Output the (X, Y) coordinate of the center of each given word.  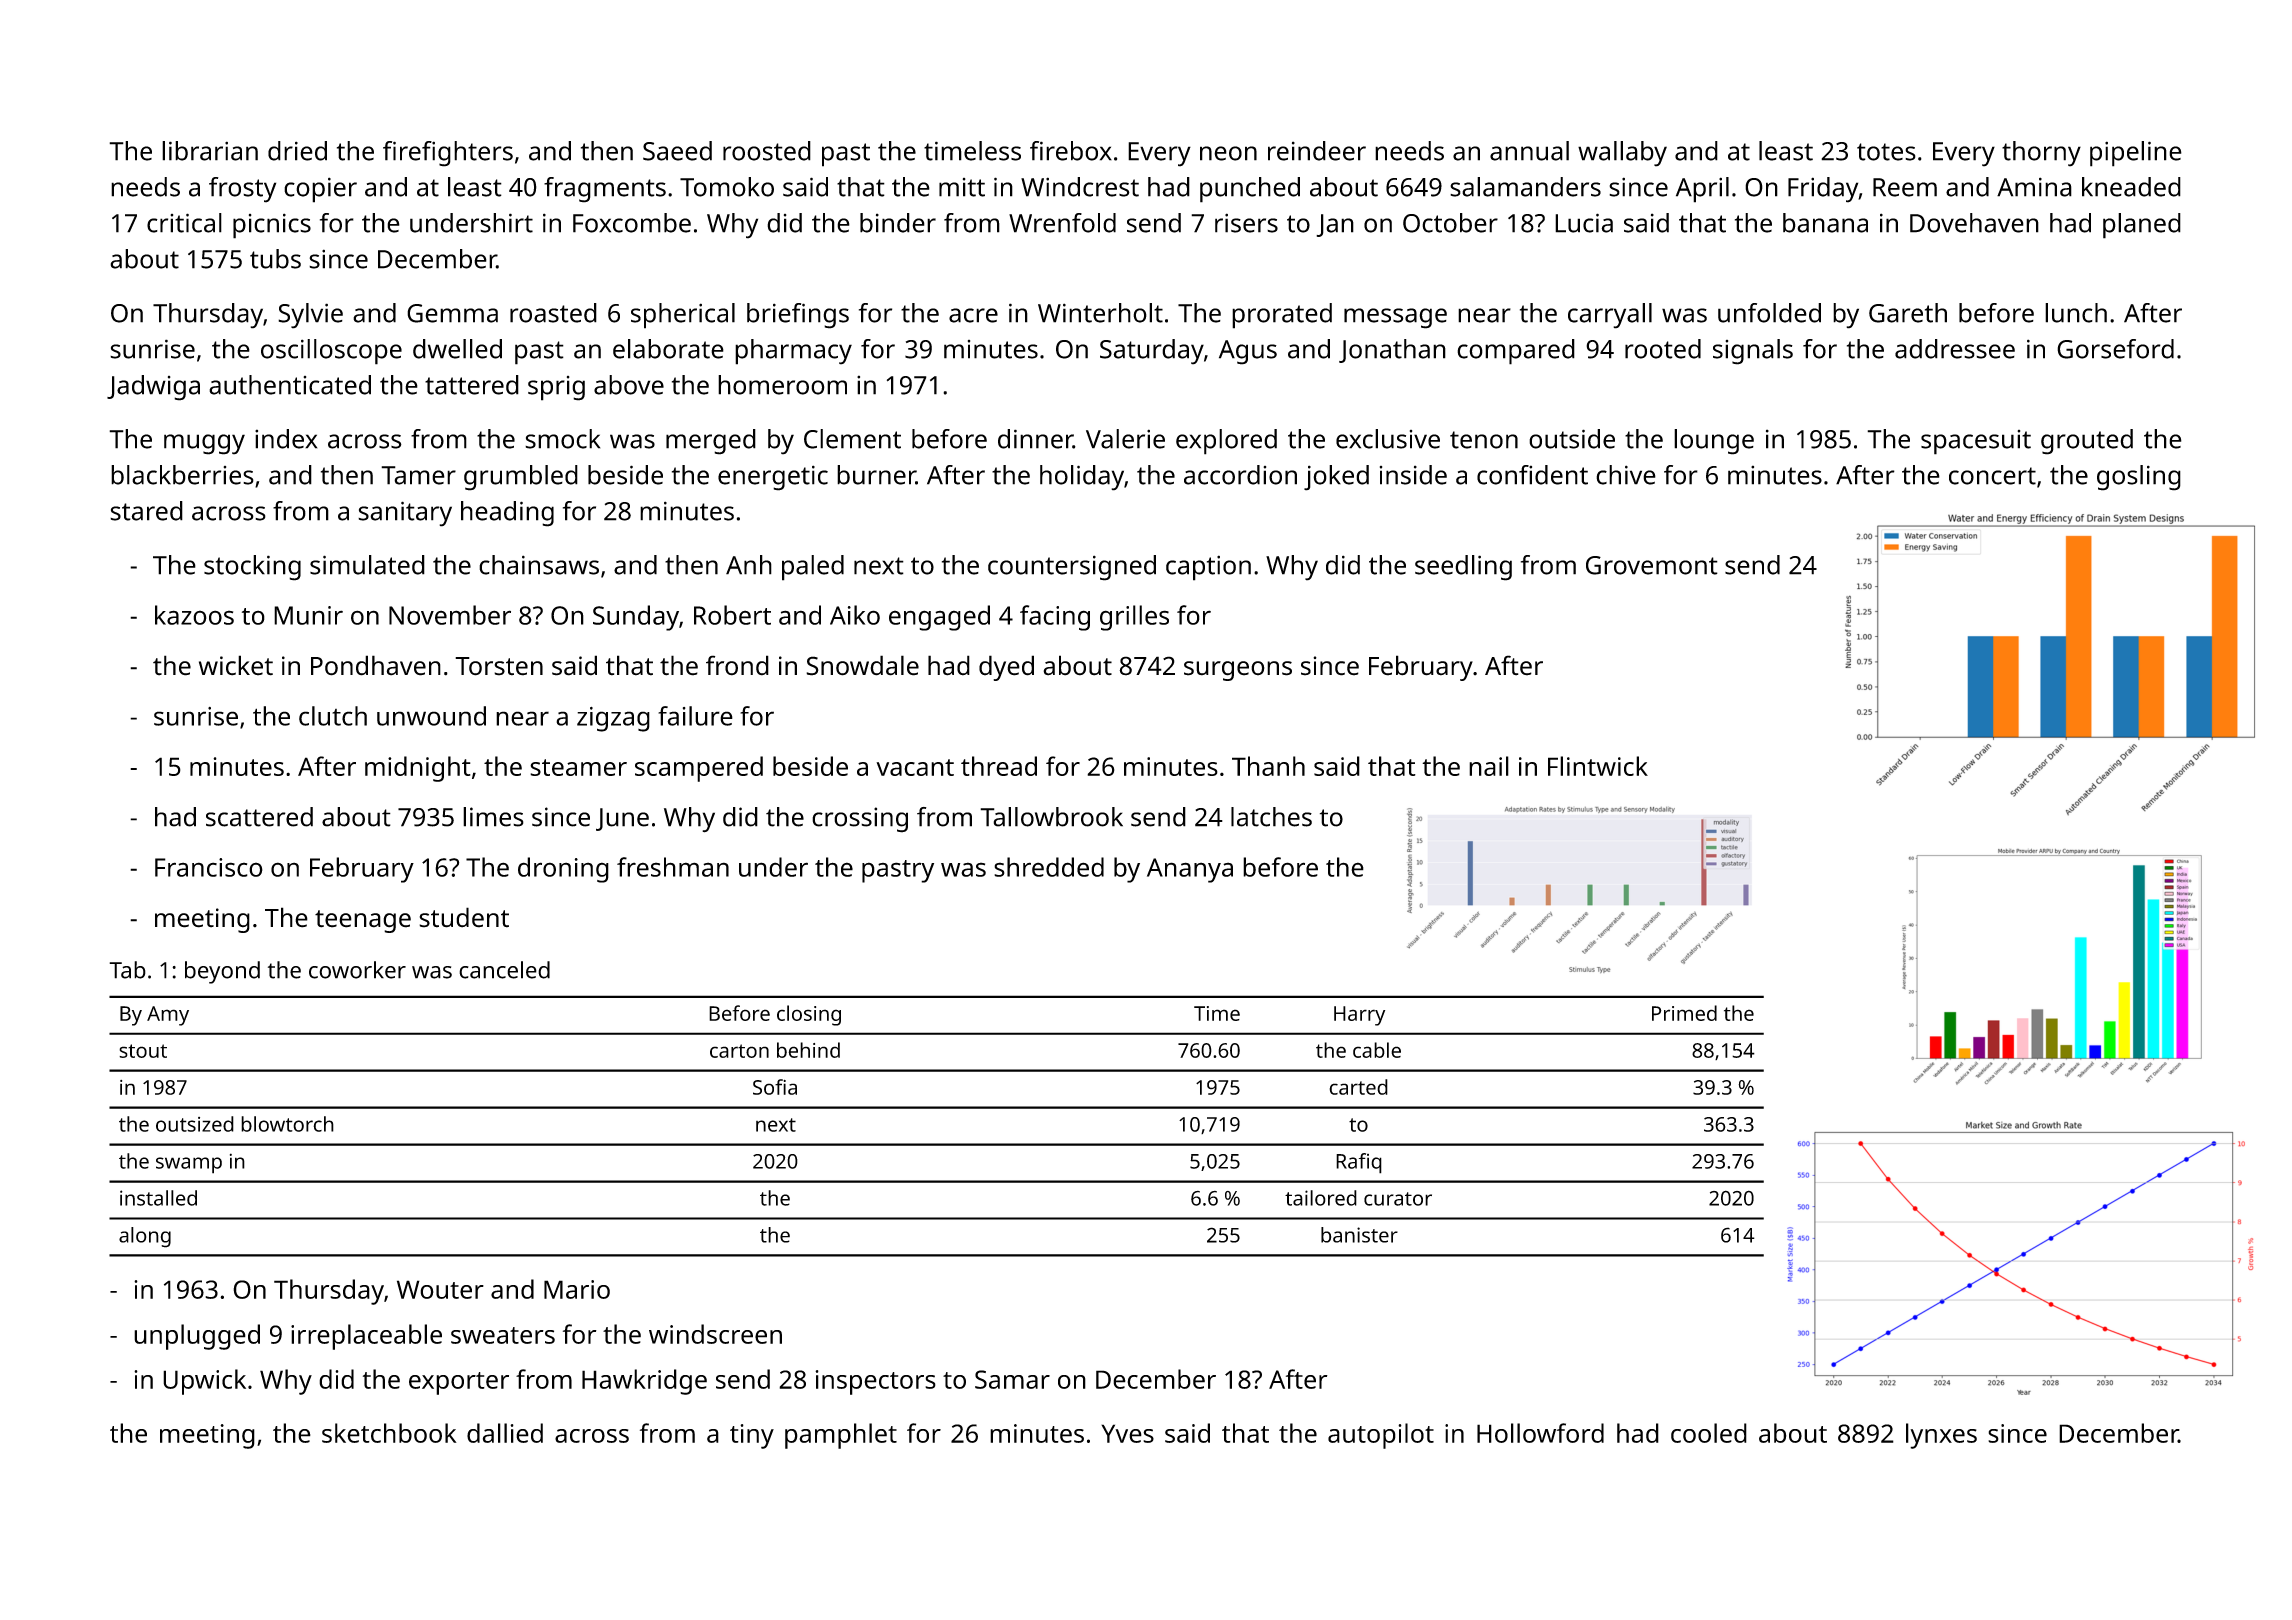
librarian (210, 151)
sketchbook (389, 1433)
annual (1529, 151)
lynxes (1941, 1436)
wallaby (1622, 154)
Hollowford (1540, 1433)
